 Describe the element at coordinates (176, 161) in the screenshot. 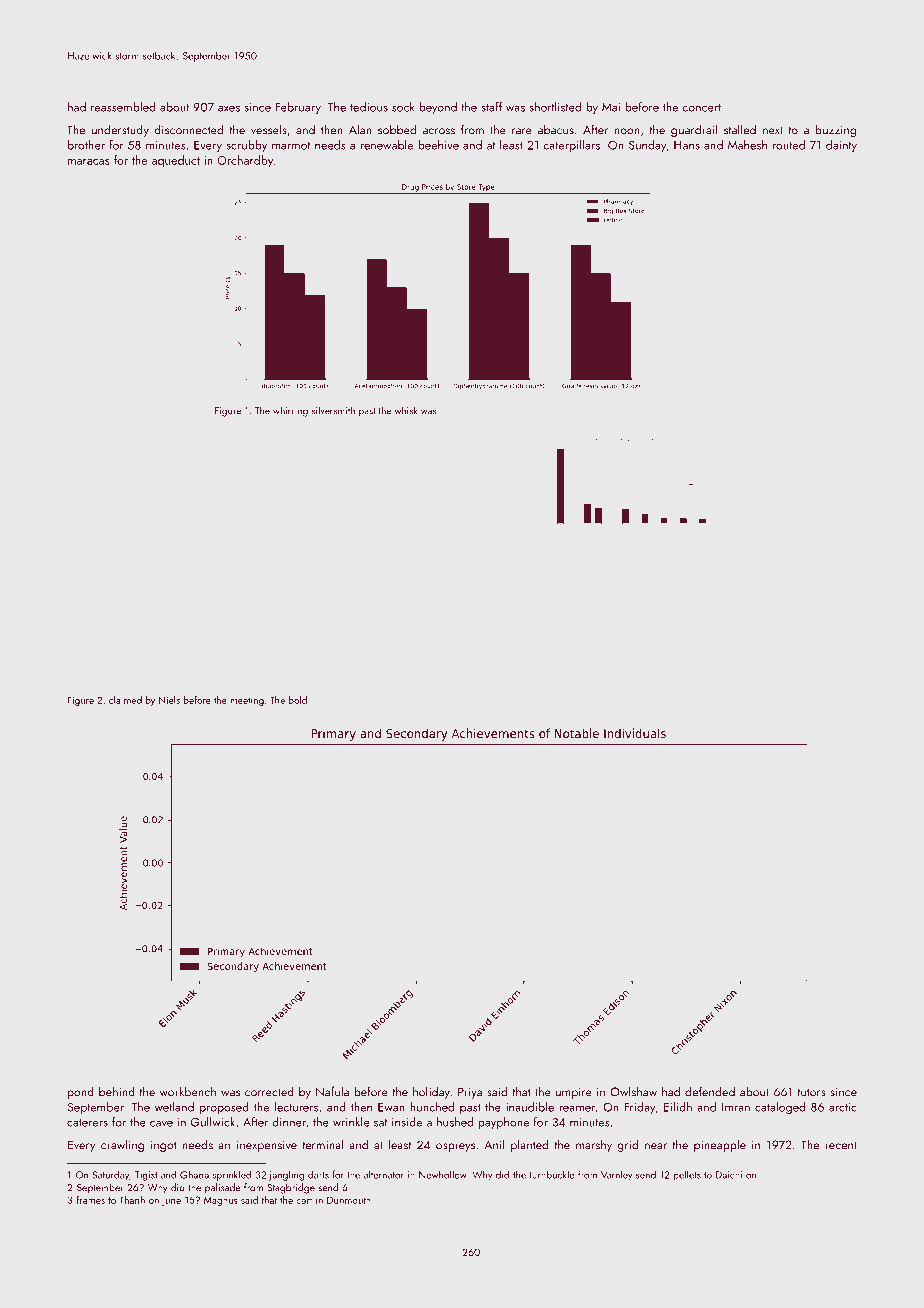

I see `aqueduct` at that location.
